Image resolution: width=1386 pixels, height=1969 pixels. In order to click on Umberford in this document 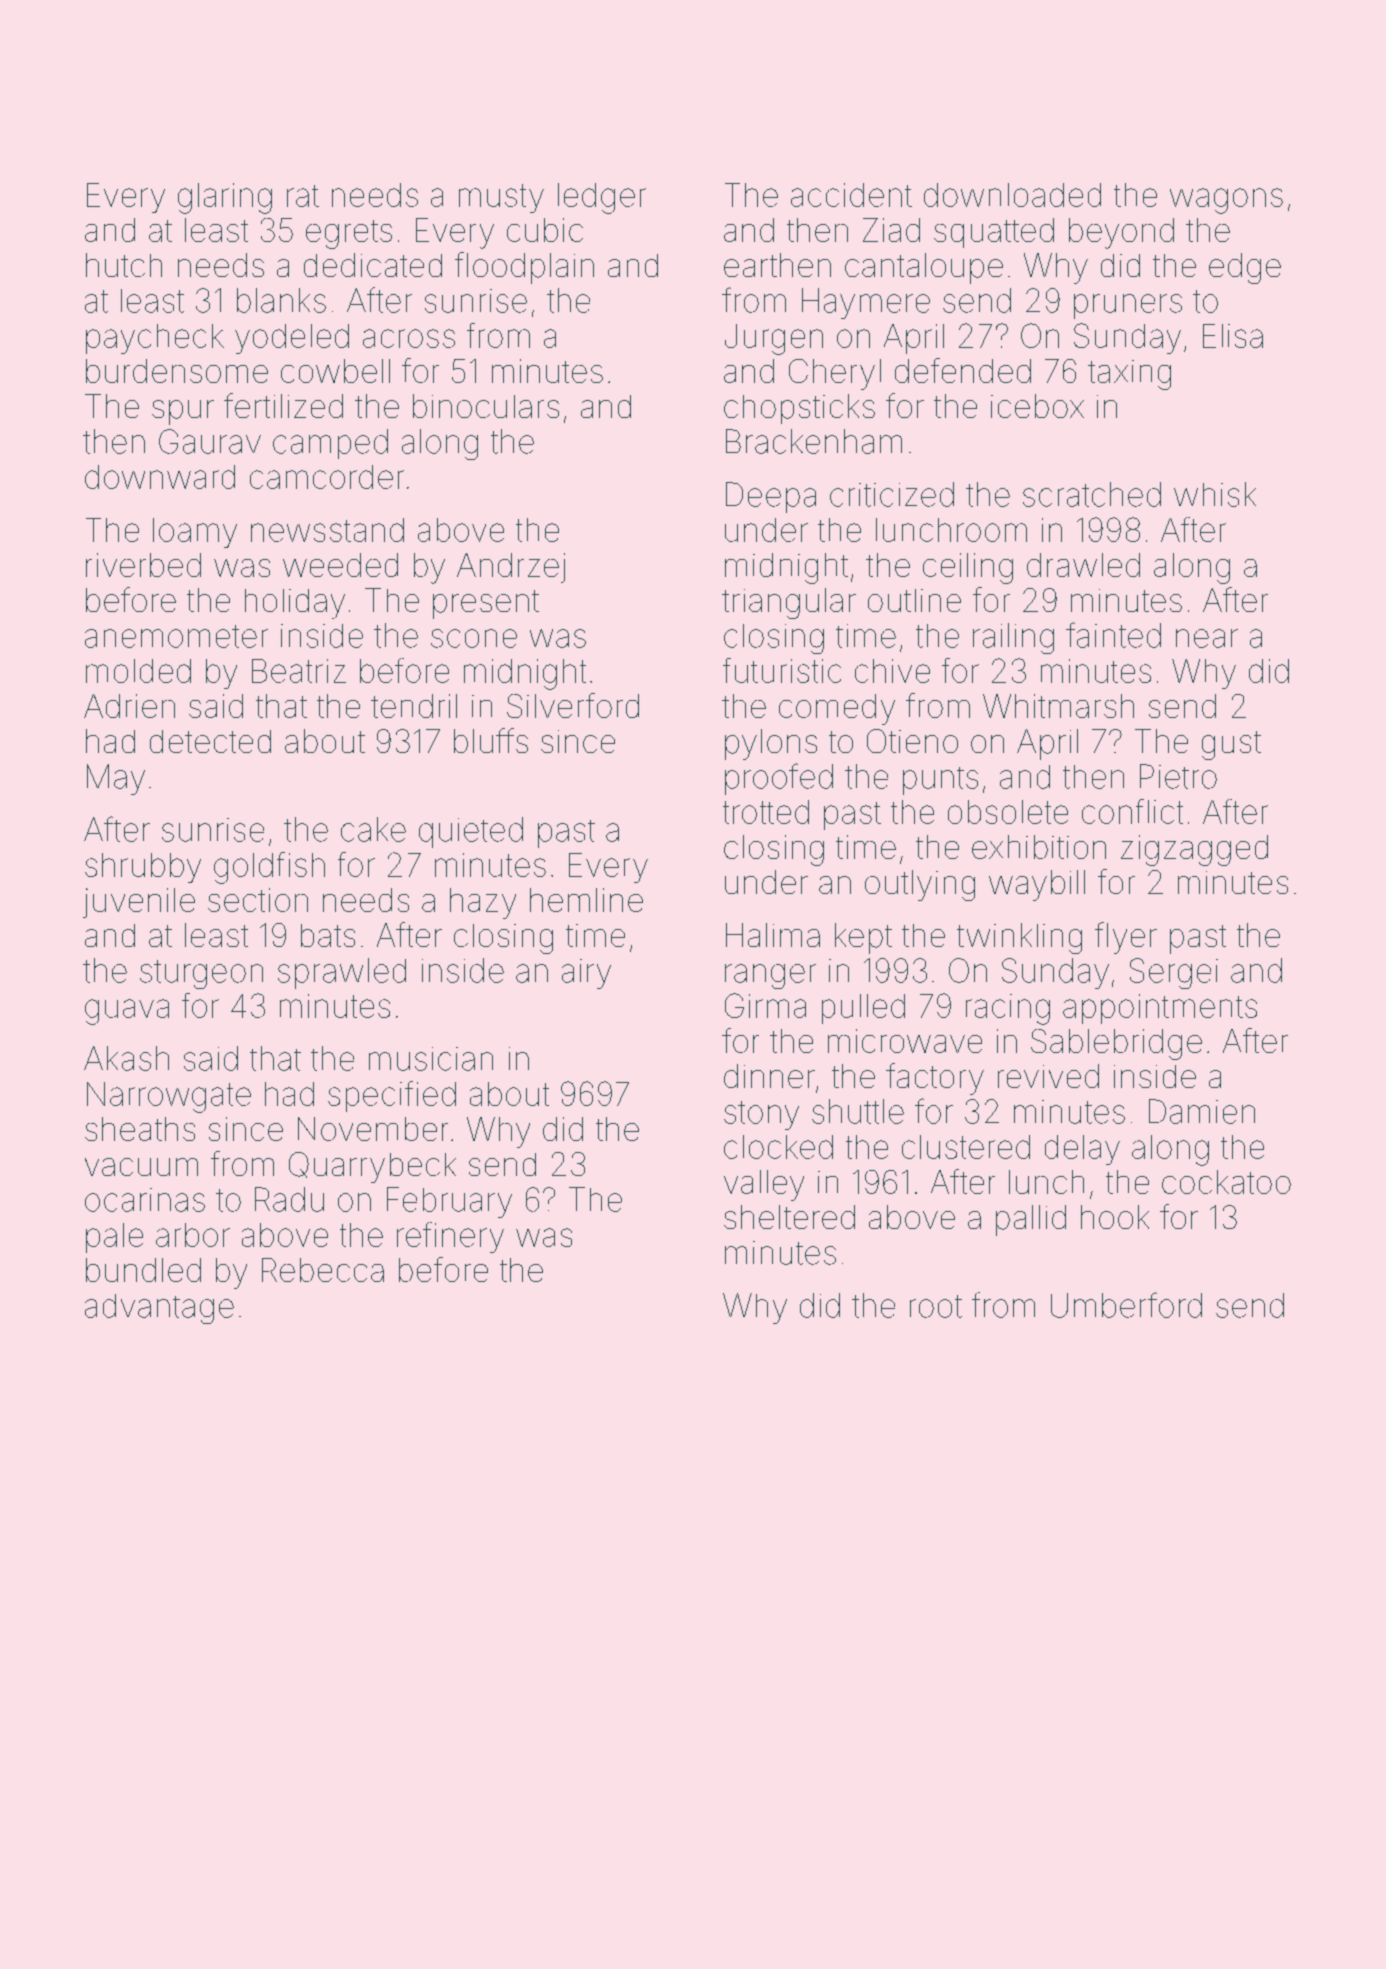, I will do `click(1126, 1305)`.
